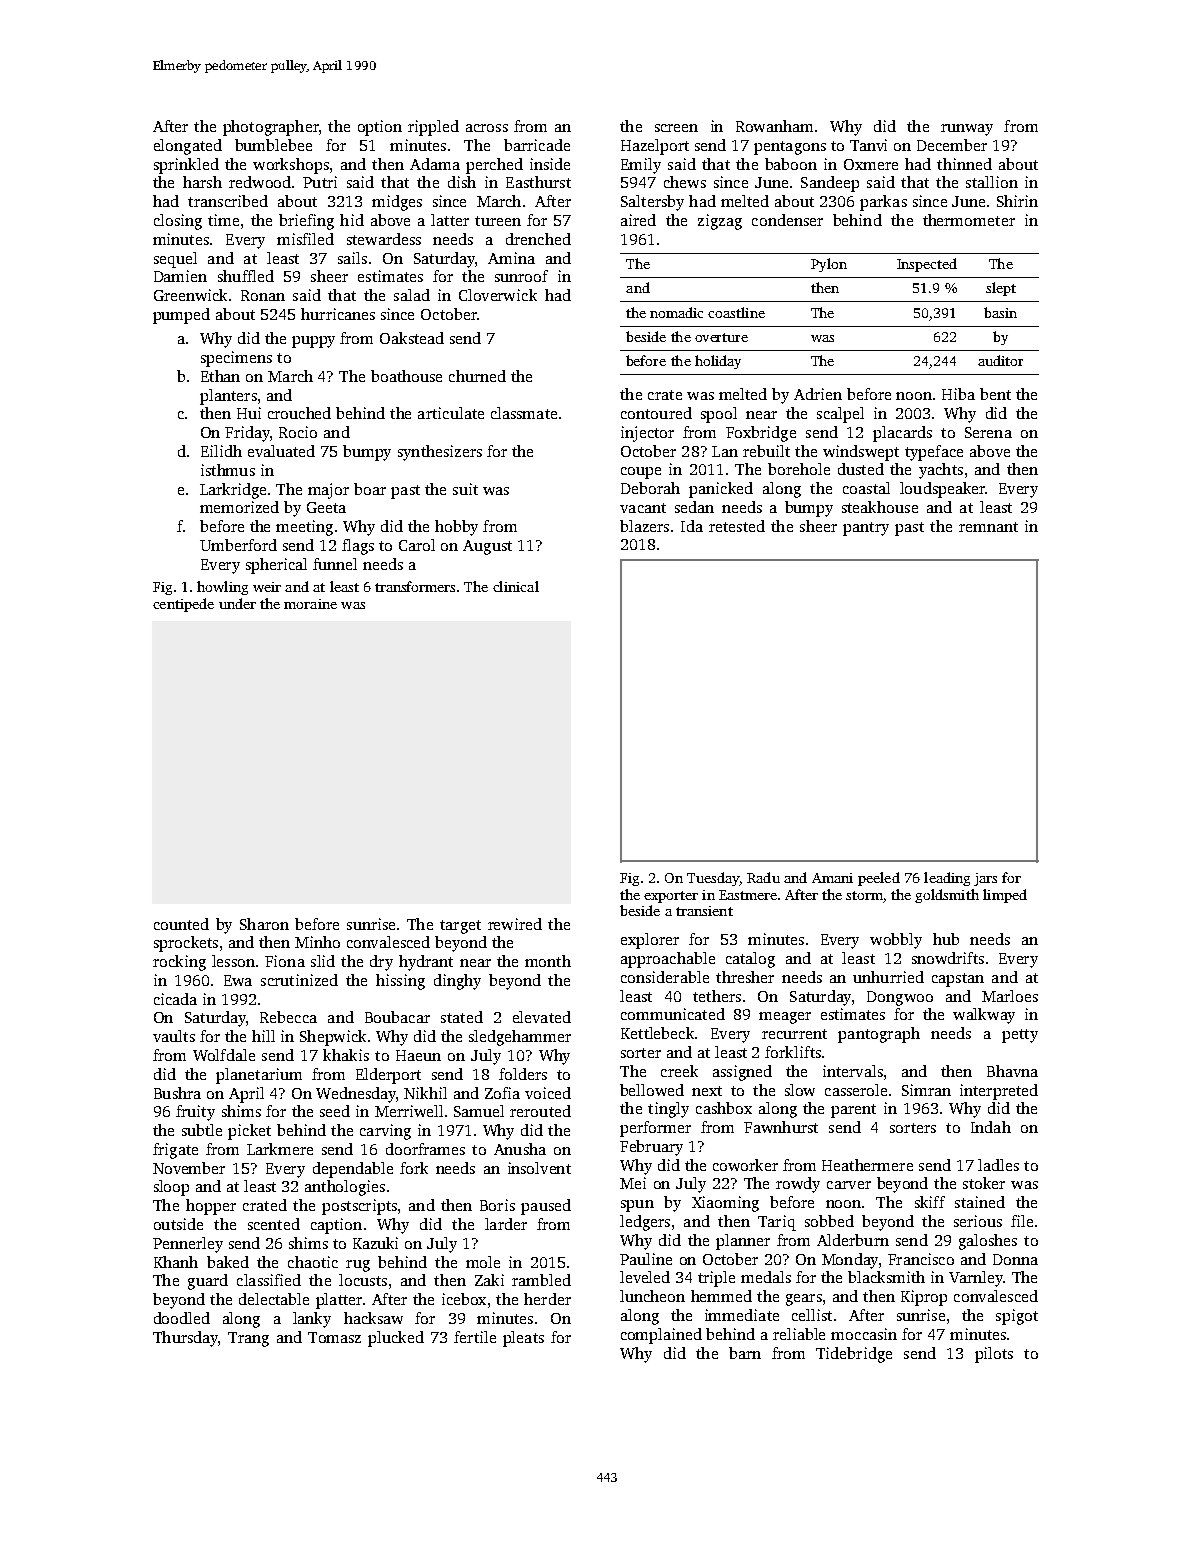 The image size is (1191, 1541). What do you see at coordinates (179, 963) in the screenshot?
I see `rocking` at bounding box center [179, 963].
